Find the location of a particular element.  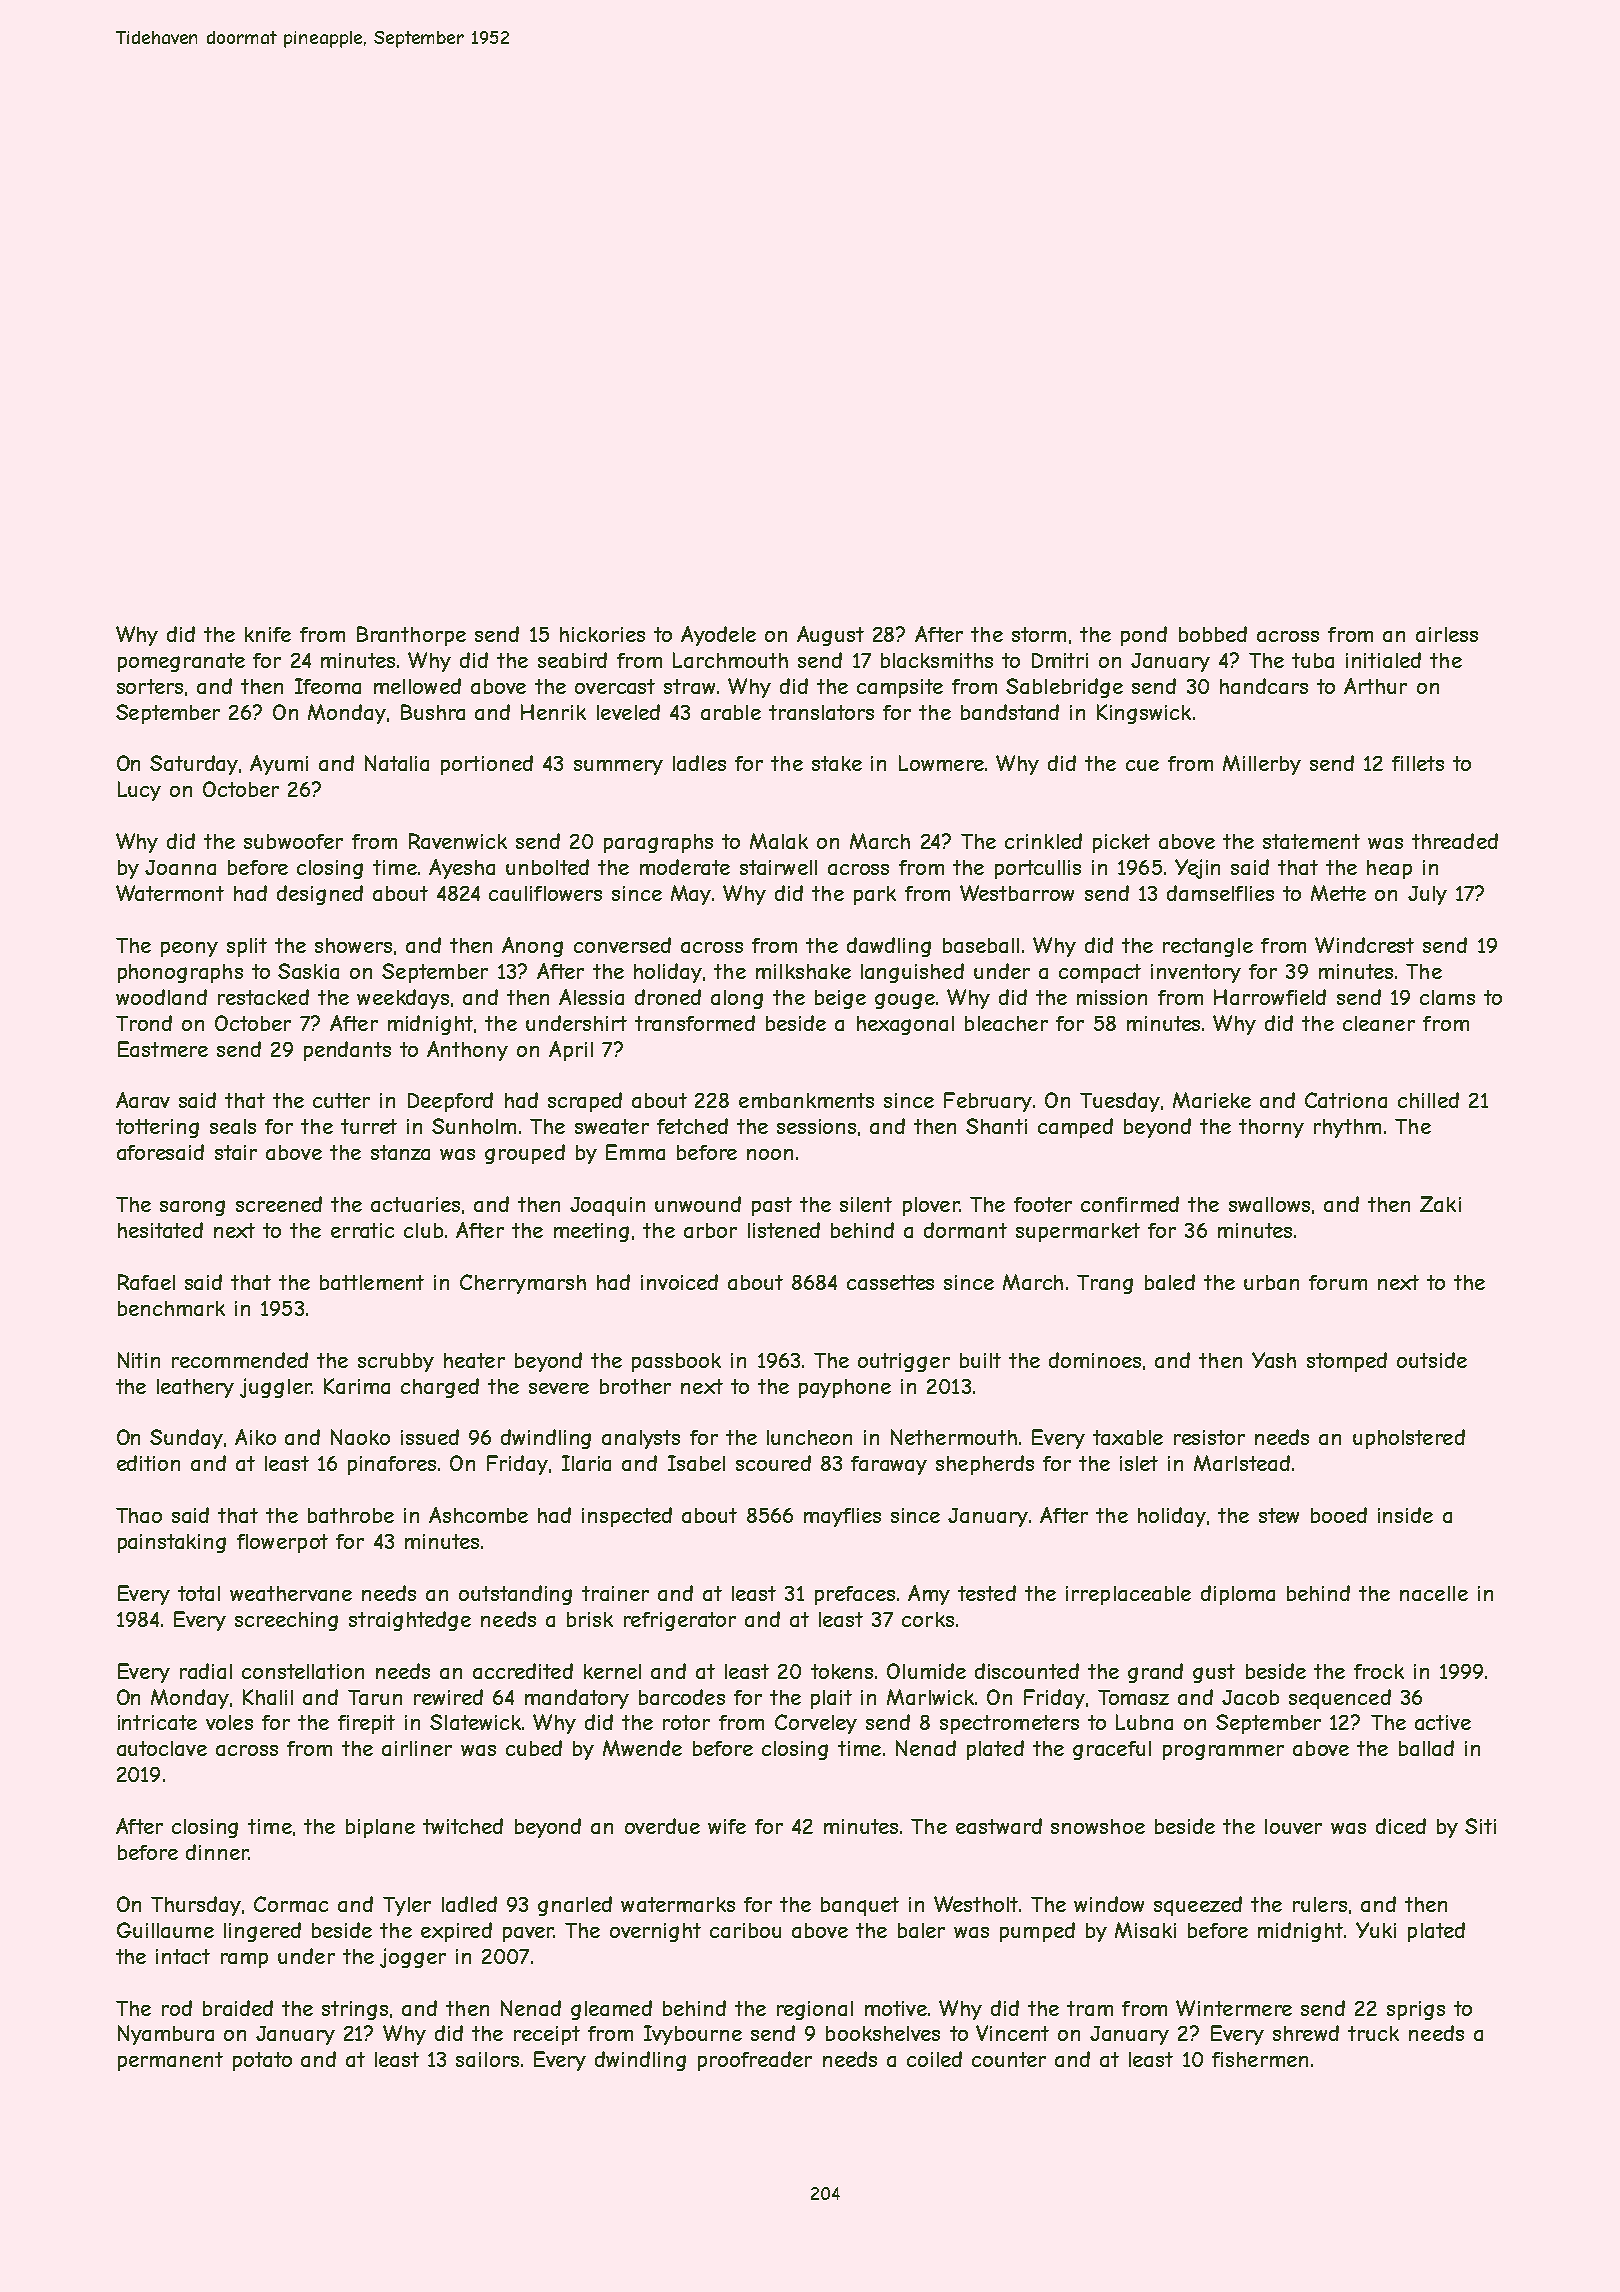

Amy is located at coordinates (929, 1595).
